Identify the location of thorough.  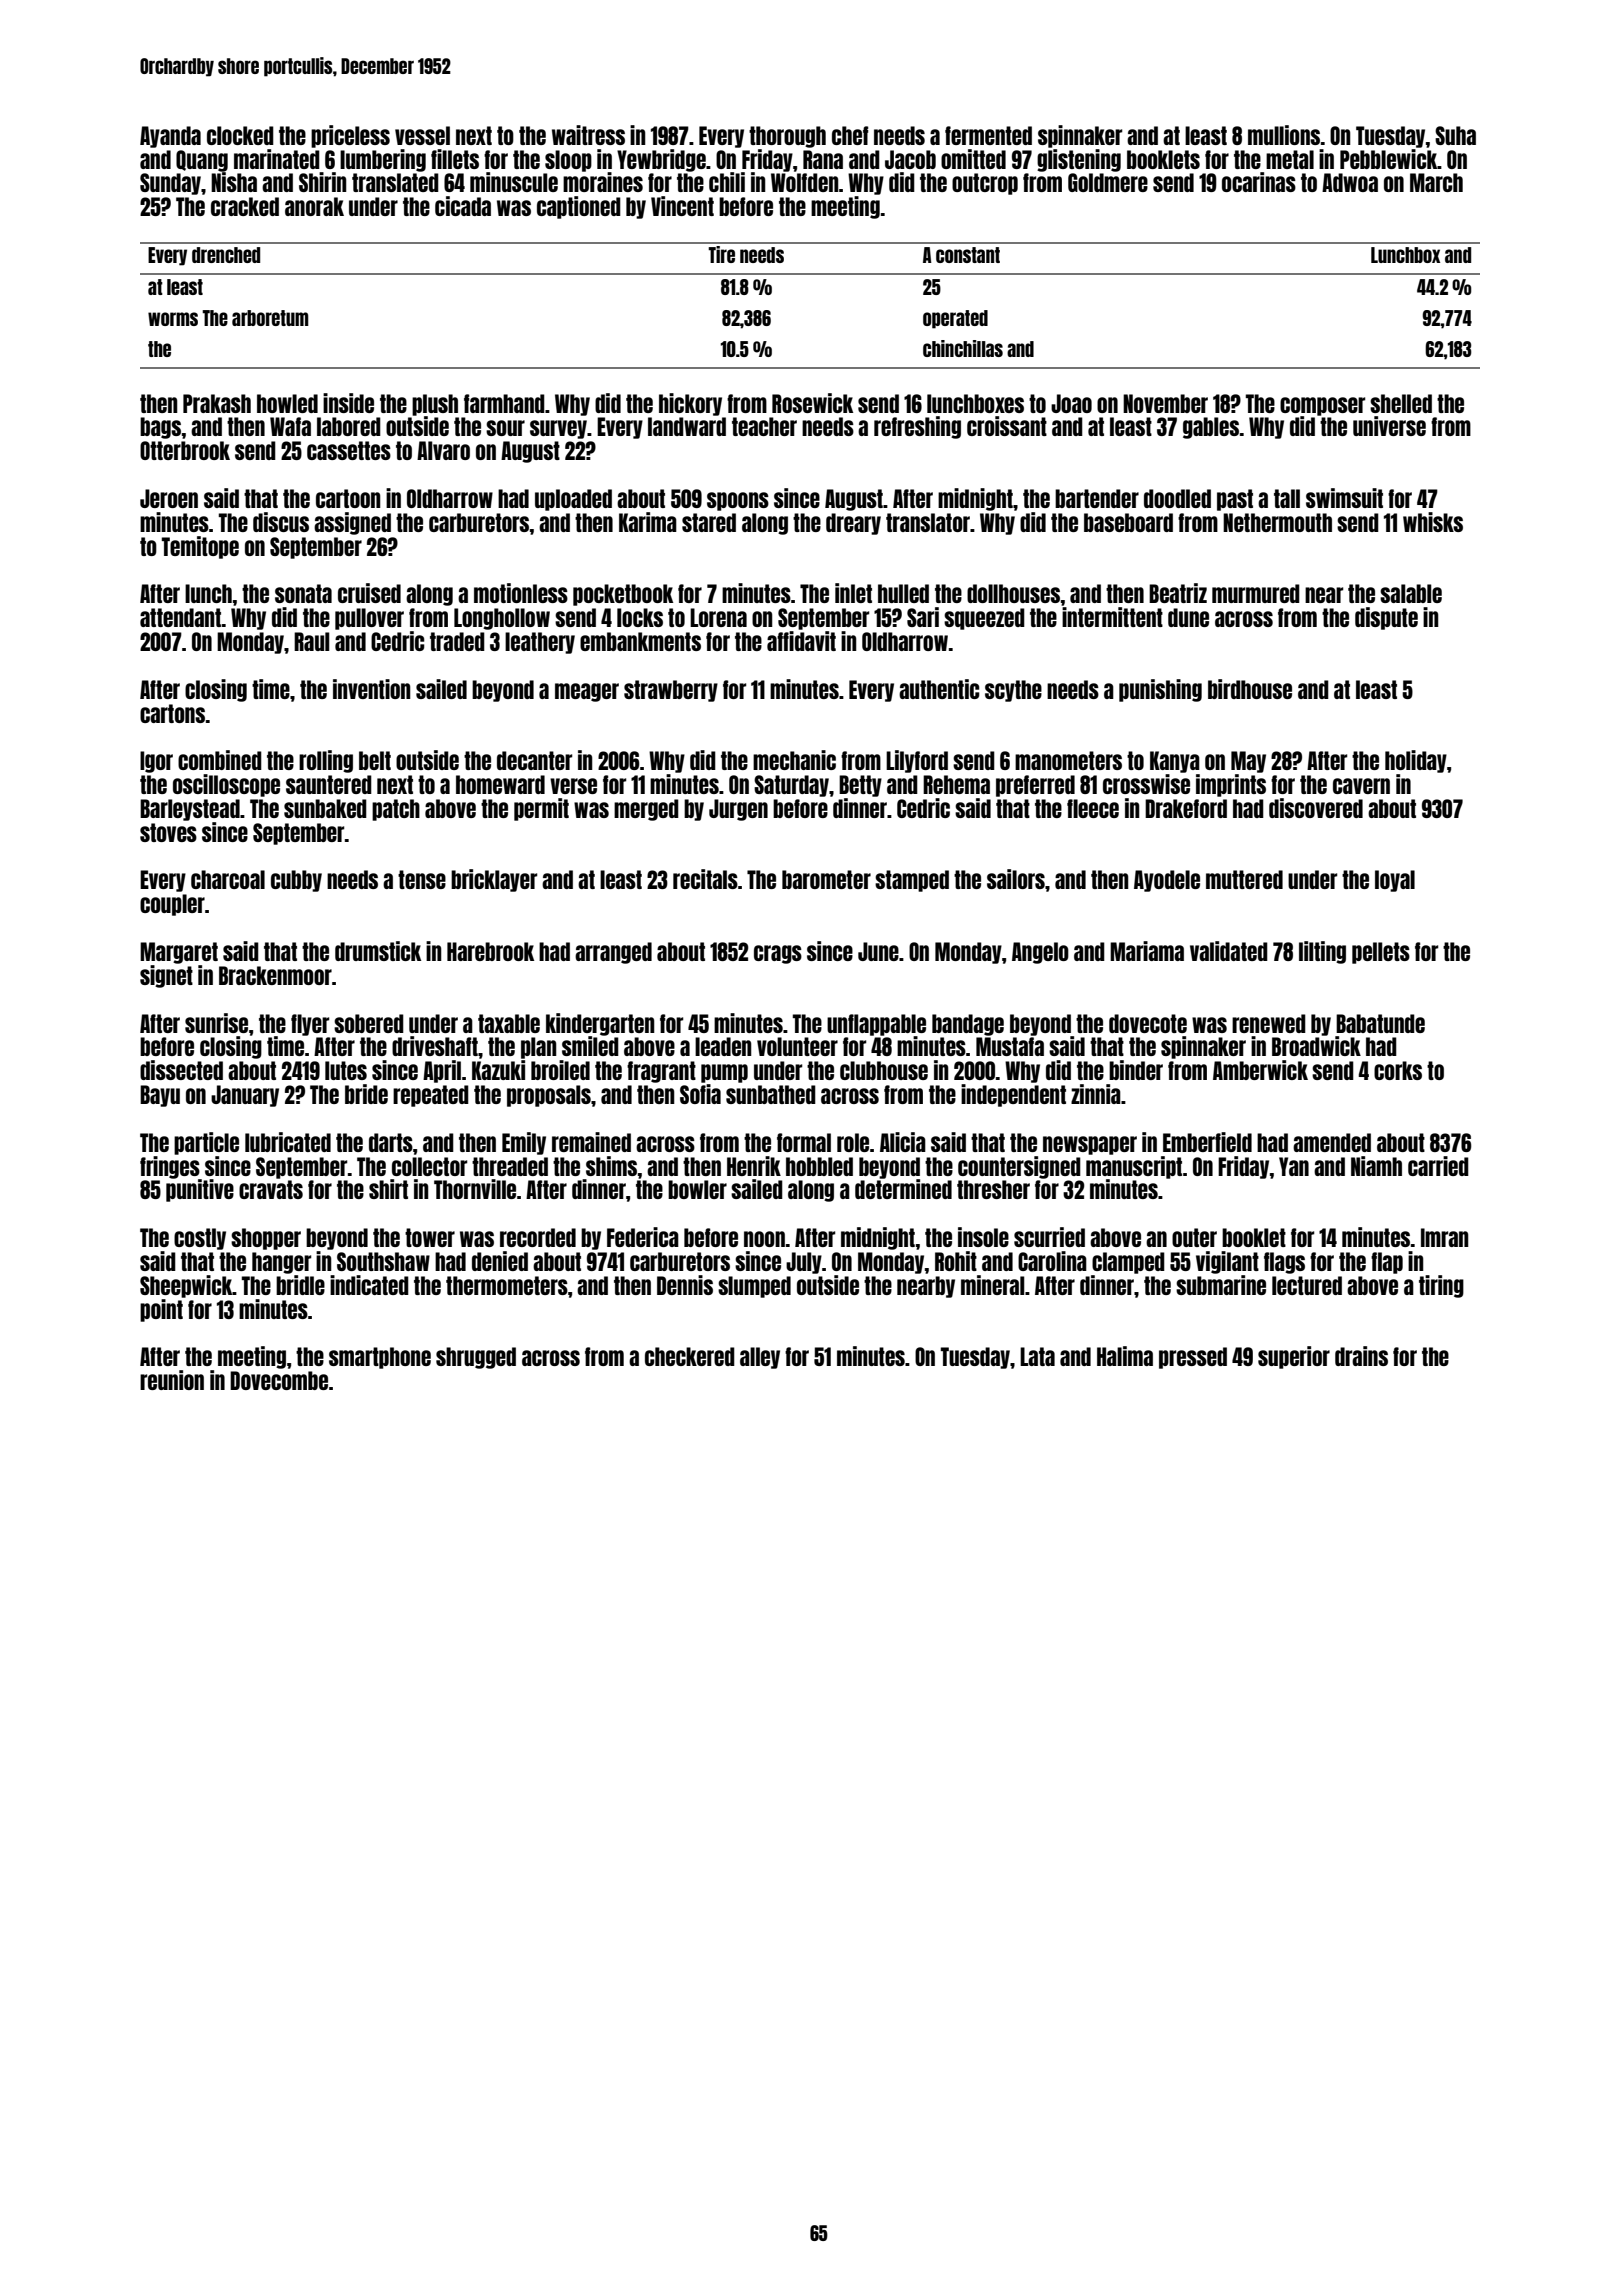
(787, 137).
